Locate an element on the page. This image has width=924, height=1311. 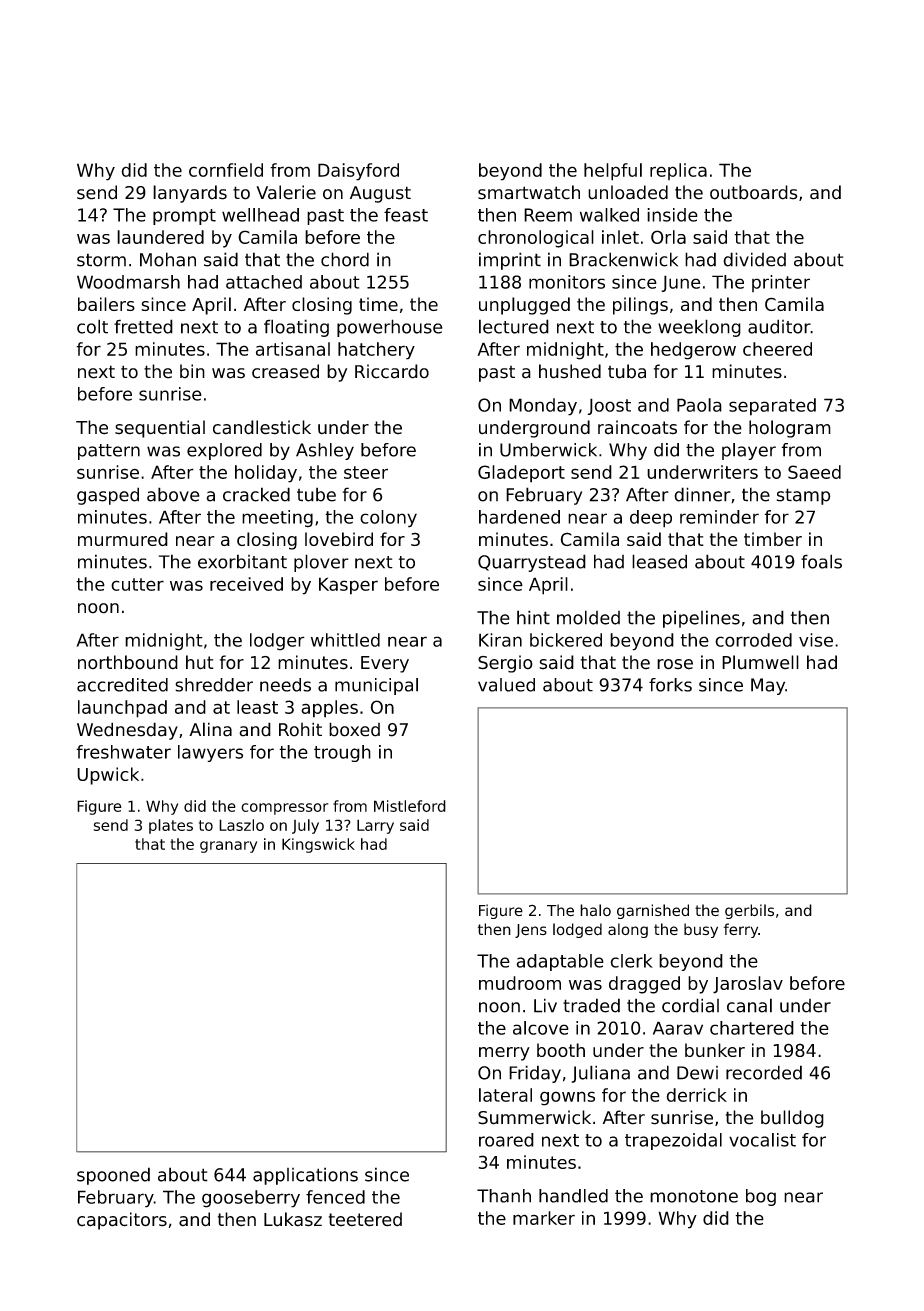
chord is located at coordinates (345, 259).
